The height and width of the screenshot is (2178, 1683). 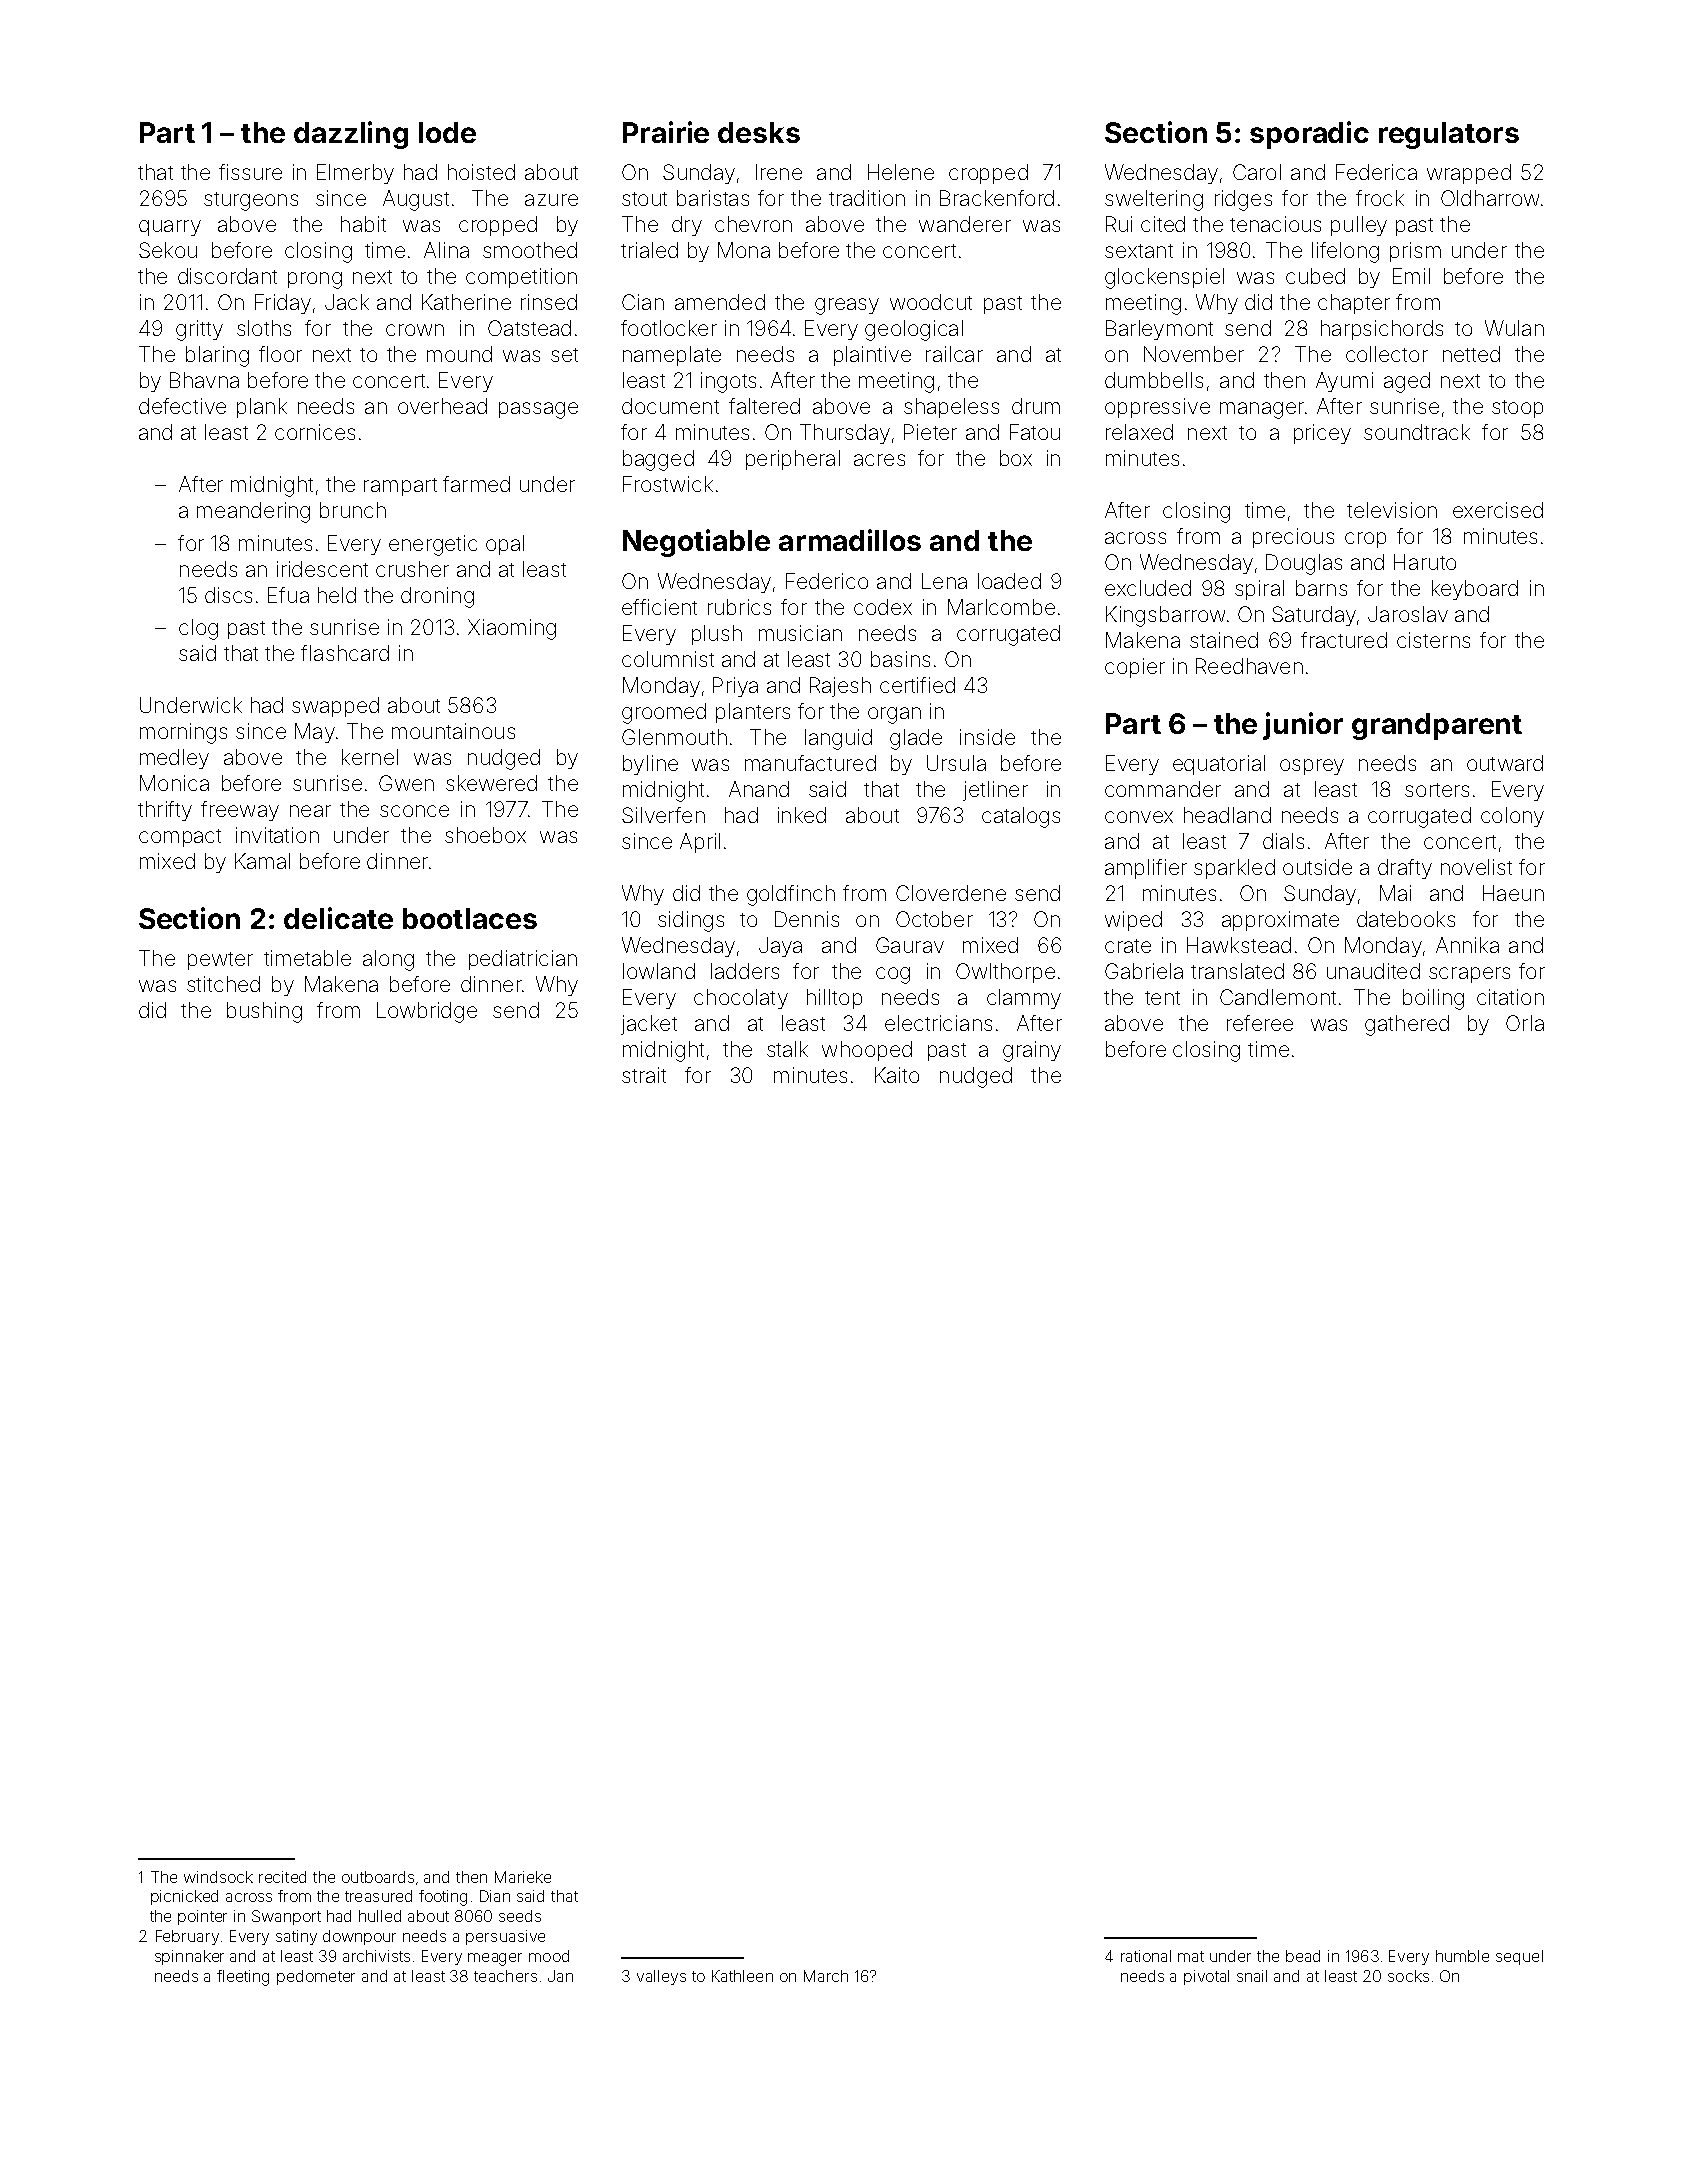 What do you see at coordinates (523, 1877) in the screenshot?
I see `Marieke` at bounding box center [523, 1877].
